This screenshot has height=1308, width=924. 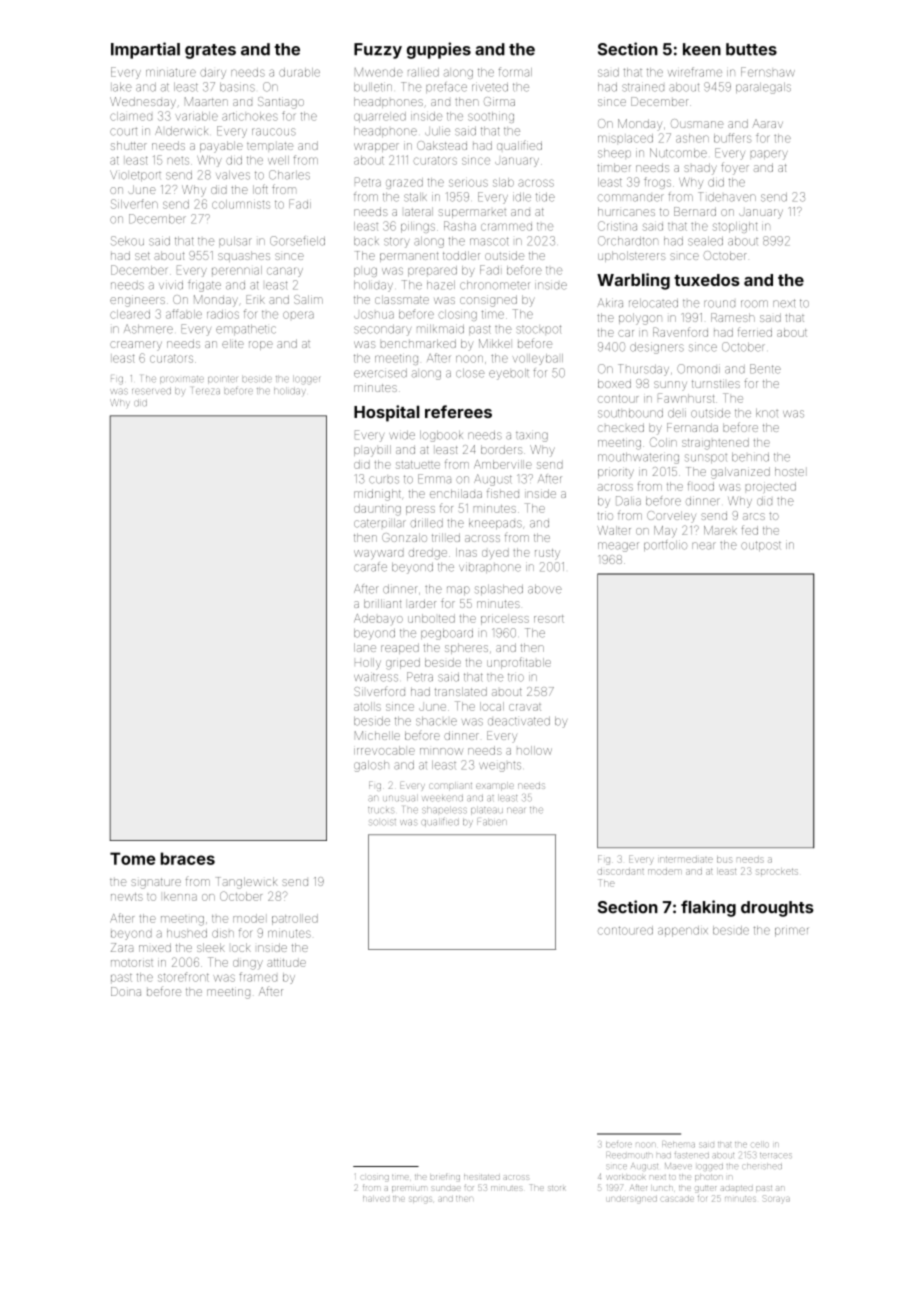 What do you see at coordinates (210, 51) in the screenshot?
I see `grates` at bounding box center [210, 51].
